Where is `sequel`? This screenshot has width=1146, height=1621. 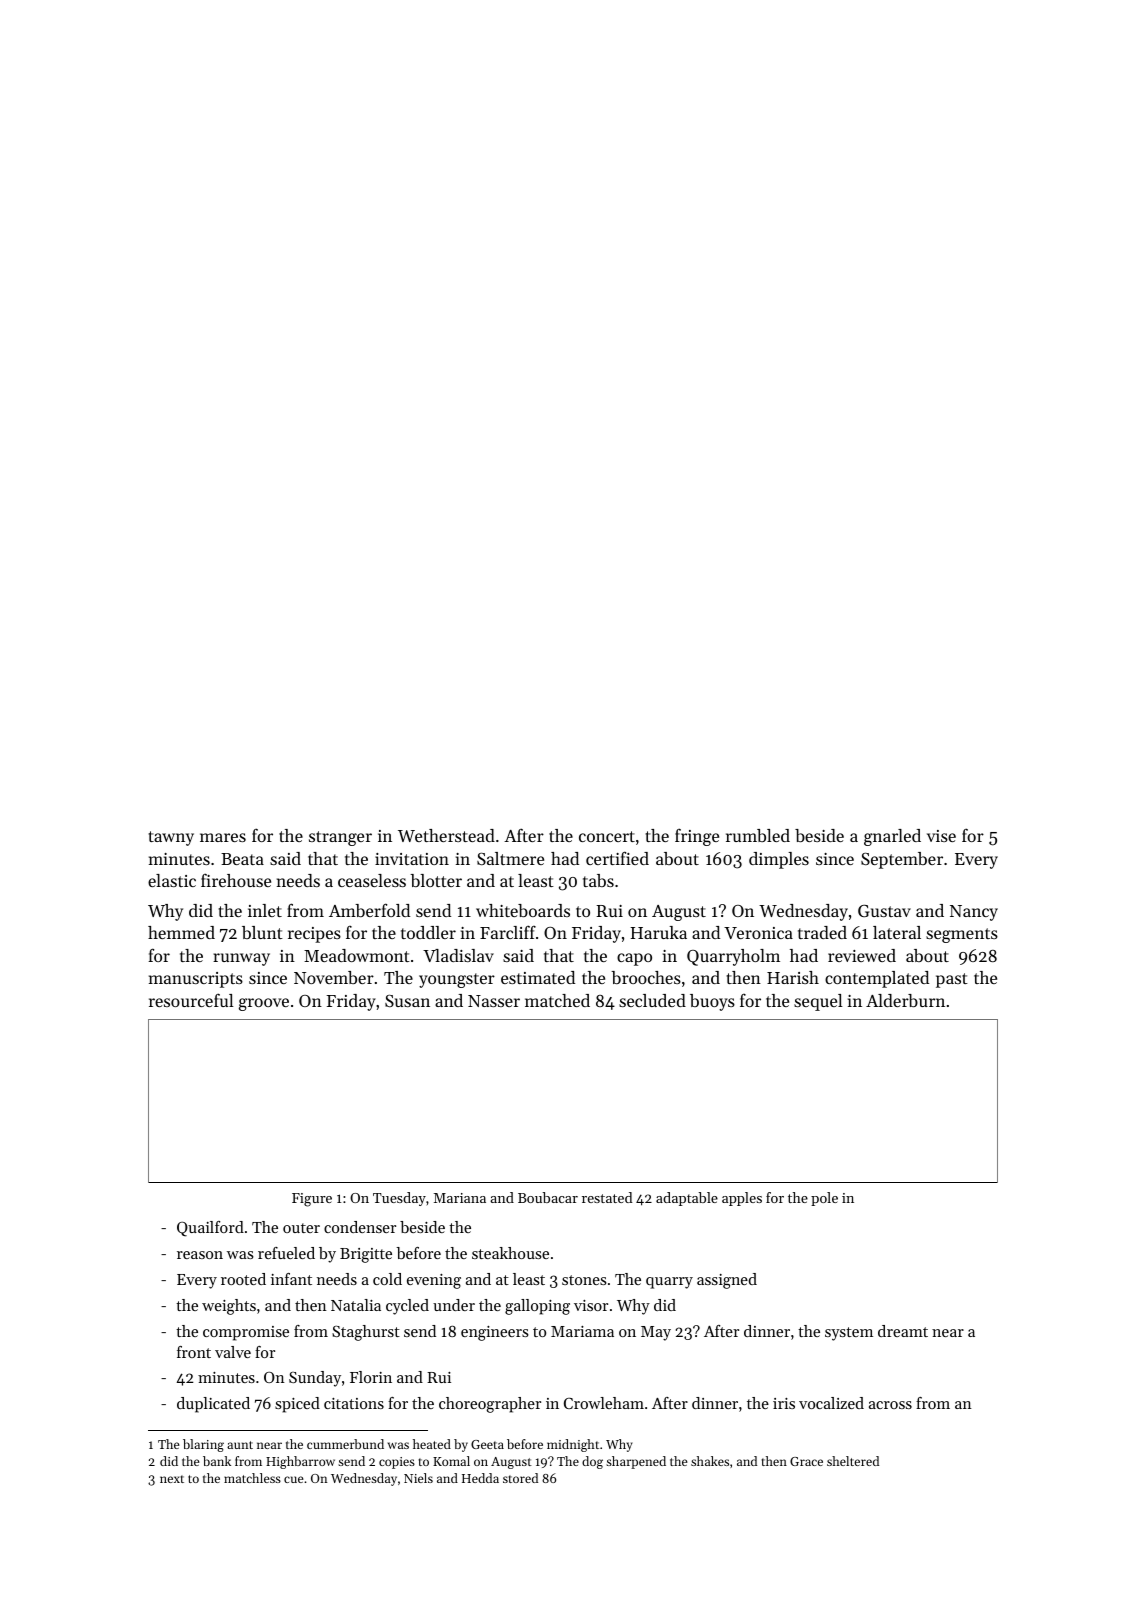
sequel is located at coordinates (818, 1002).
